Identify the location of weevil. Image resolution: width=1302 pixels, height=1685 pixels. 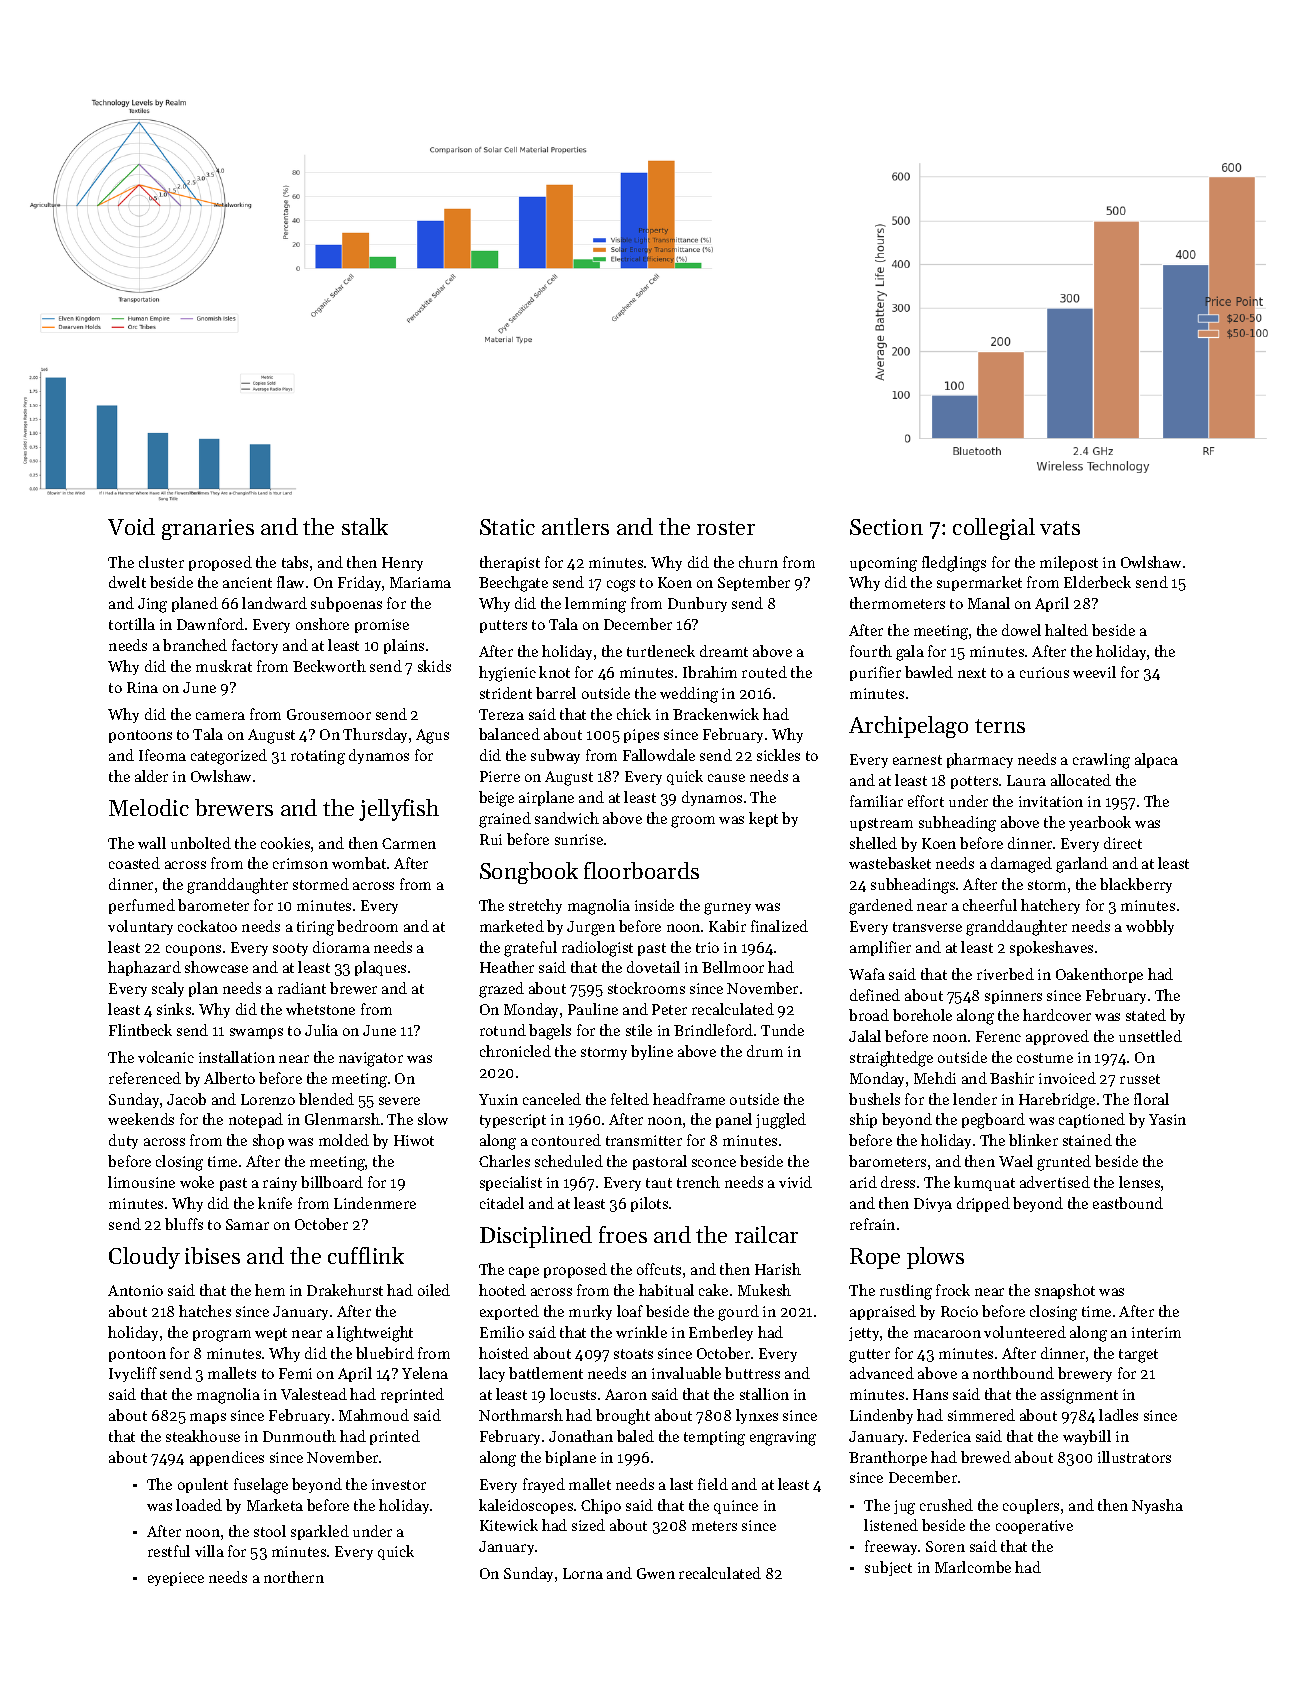
(1094, 672).
